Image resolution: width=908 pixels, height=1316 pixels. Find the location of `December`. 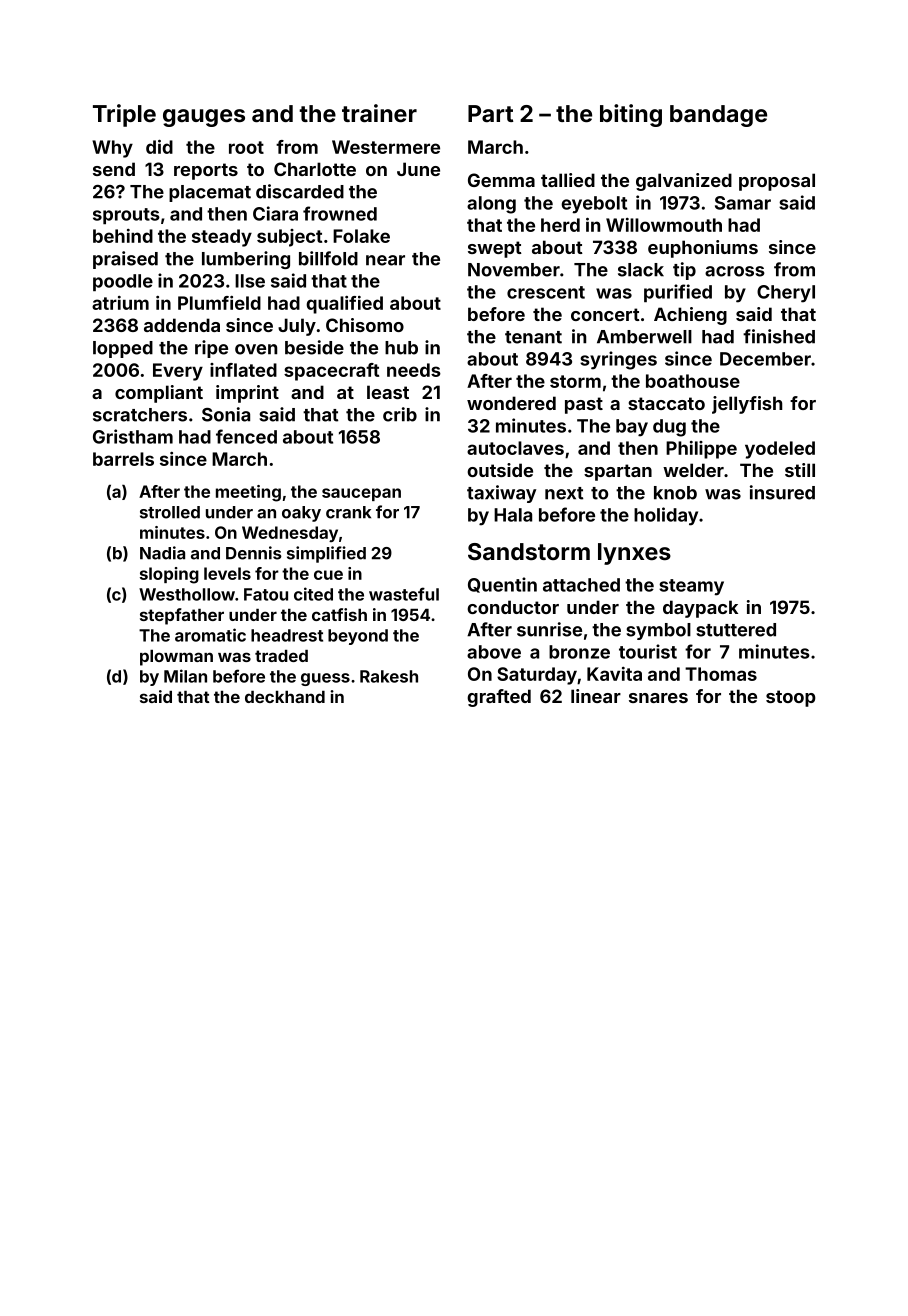

December is located at coordinates (765, 359).
